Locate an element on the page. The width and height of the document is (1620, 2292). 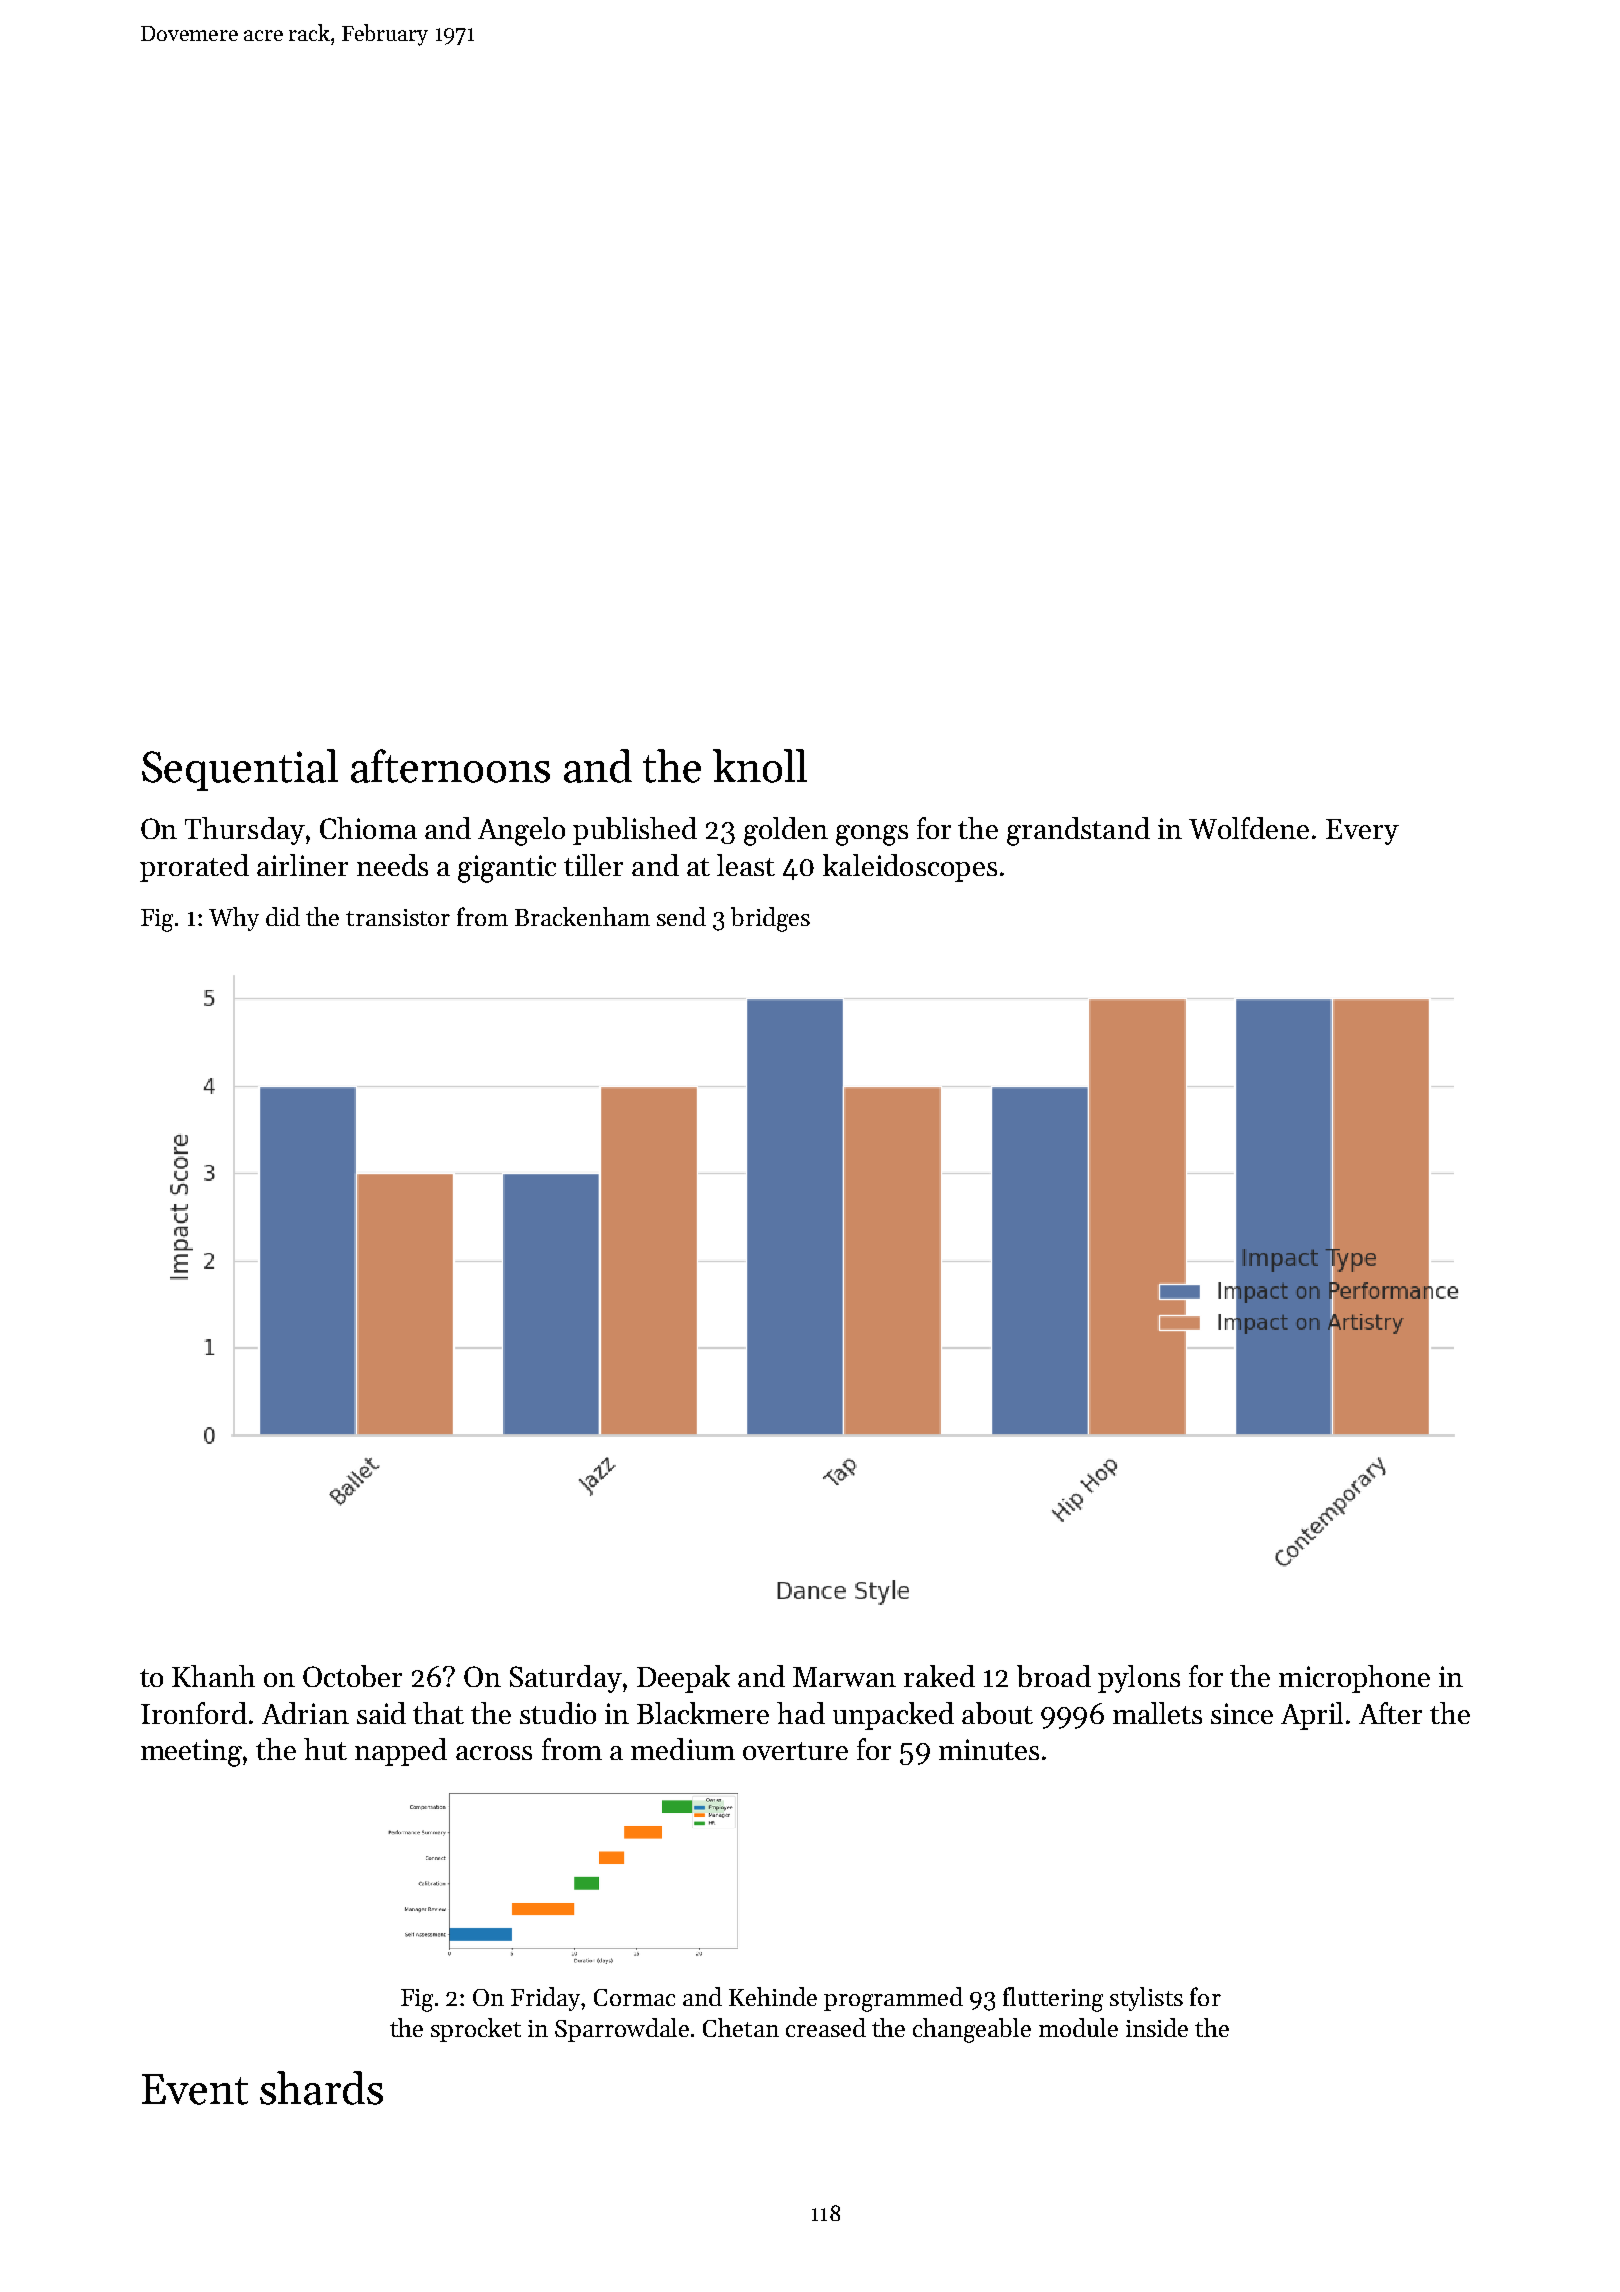
Every is located at coordinates (1362, 832).
